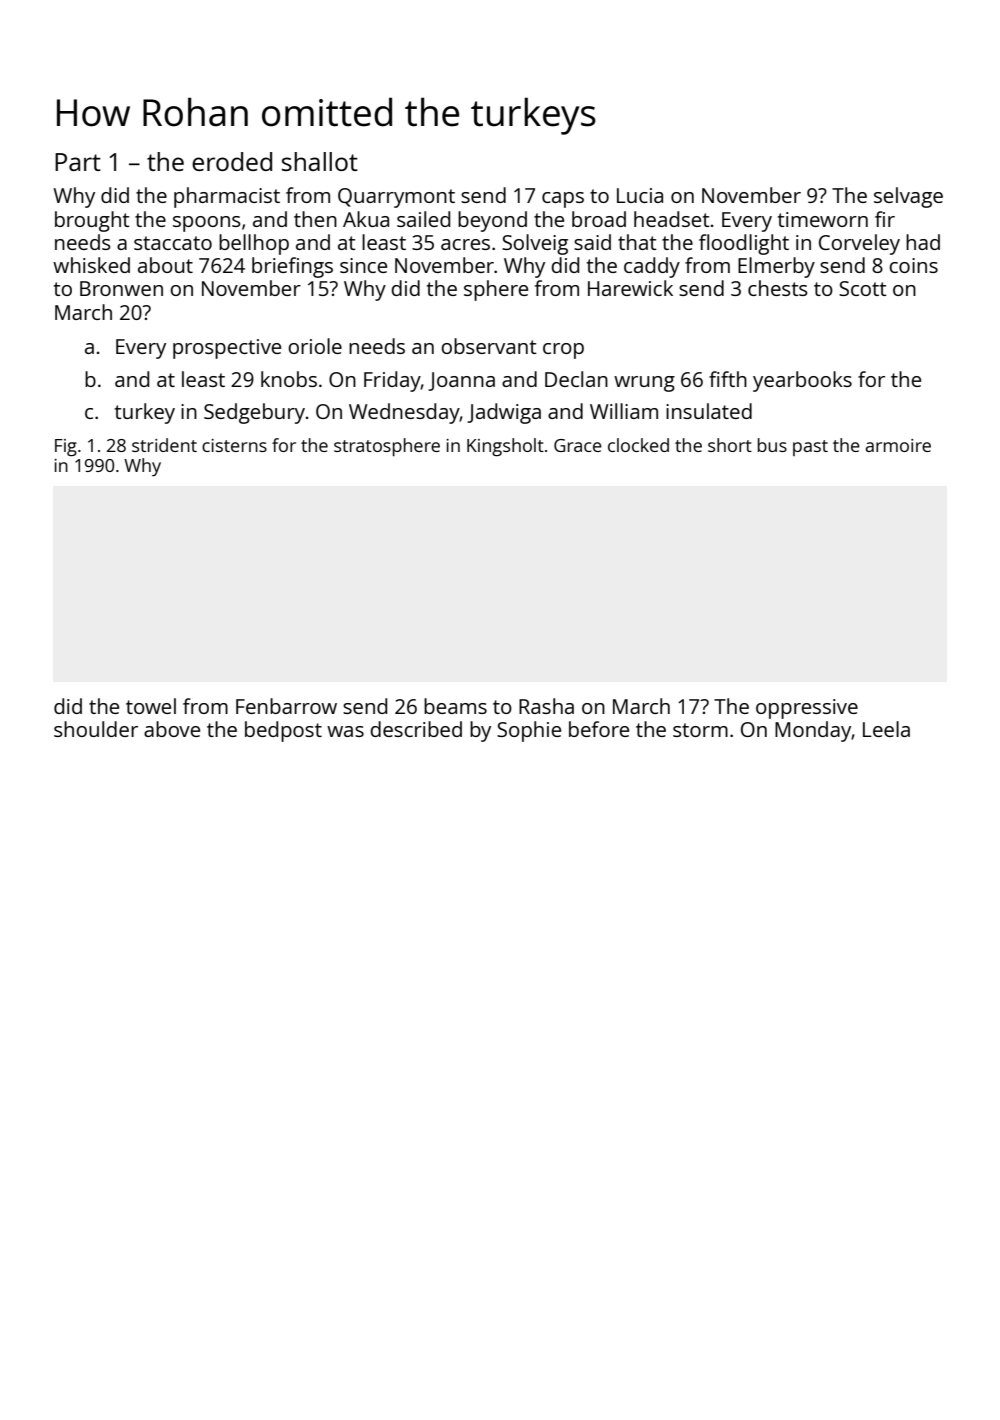 The height and width of the screenshot is (1420, 1000). What do you see at coordinates (923, 242) in the screenshot?
I see `had` at bounding box center [923, 242].
